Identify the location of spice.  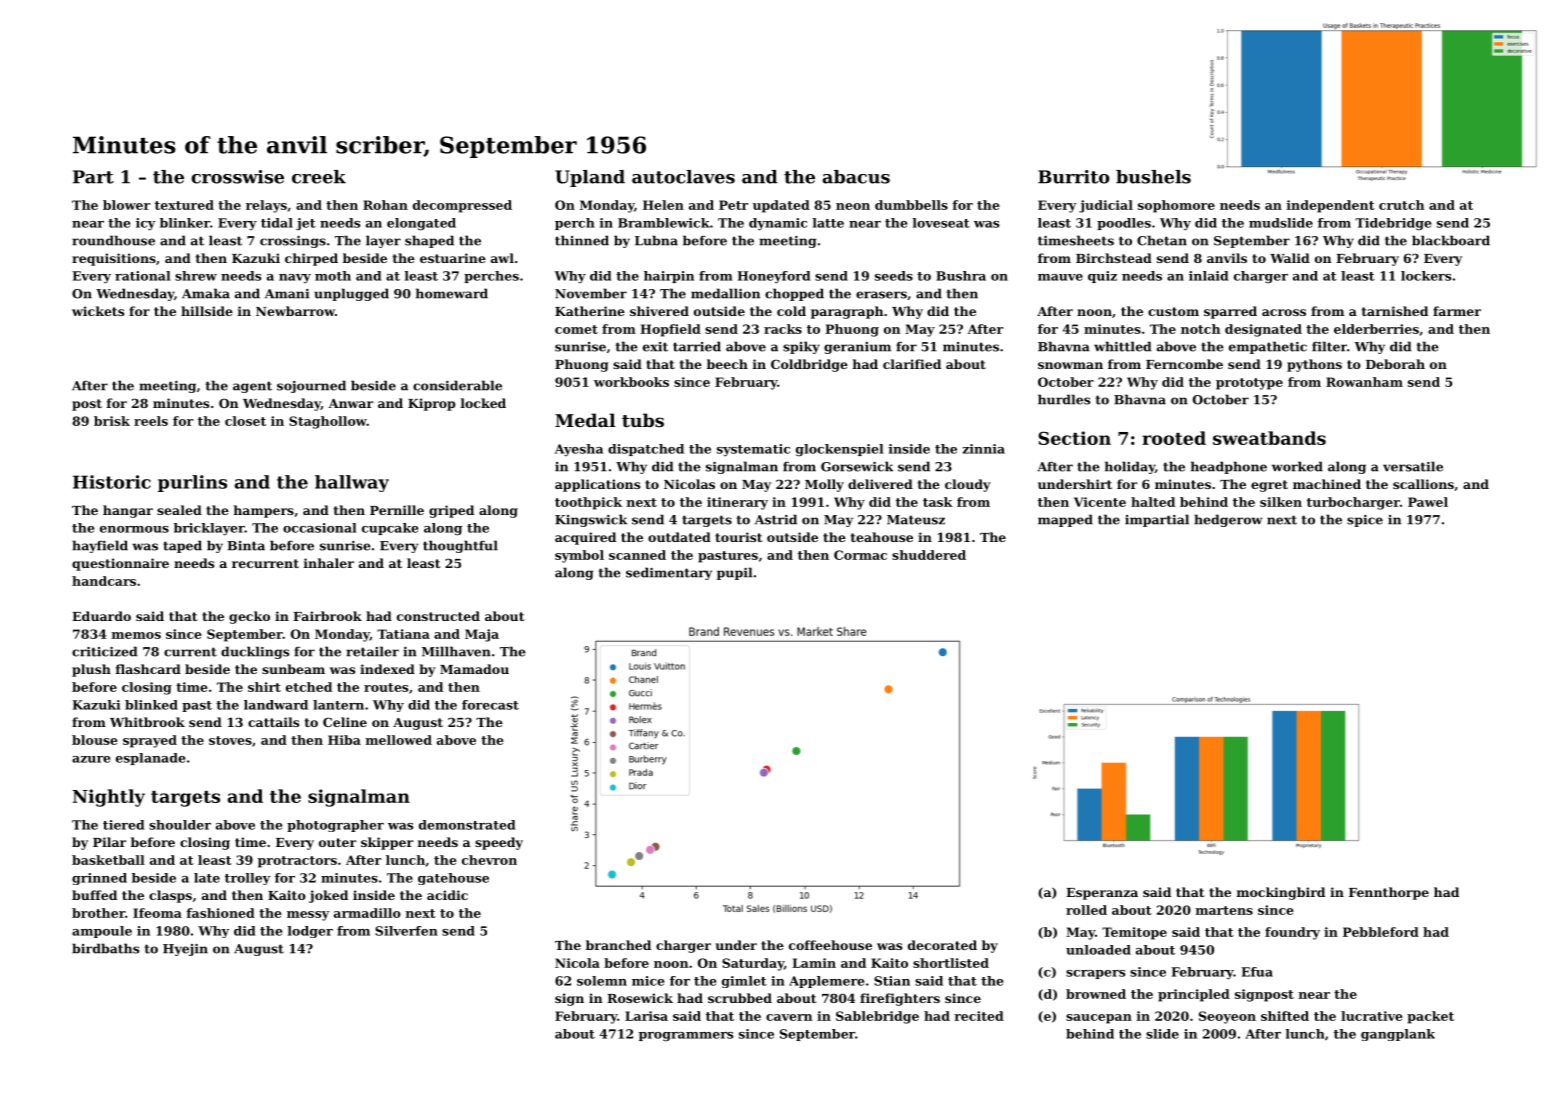
(1365, 521).
